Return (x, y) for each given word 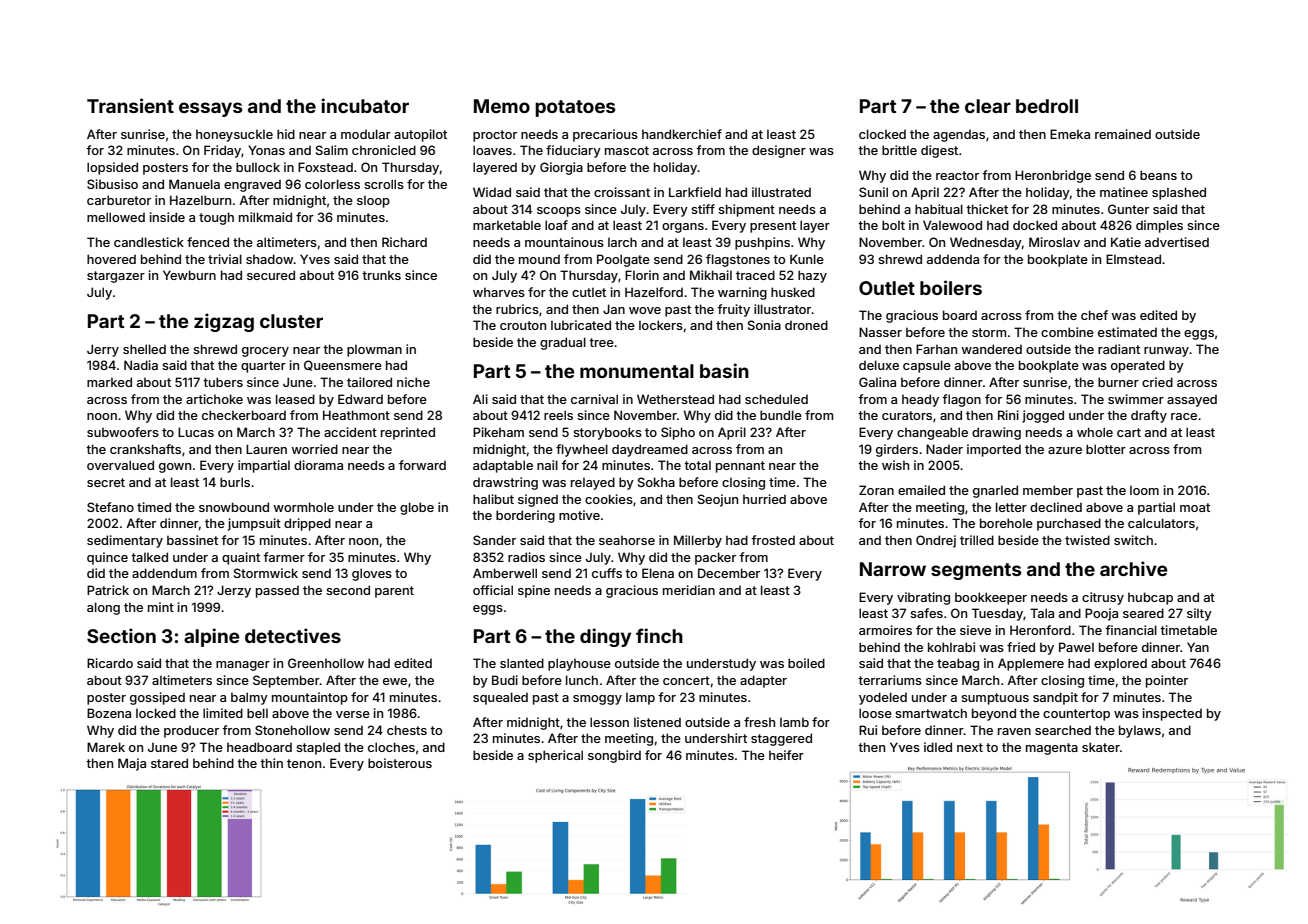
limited (223, 713)
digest (939, 151)
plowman (374, 351)
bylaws (1140, 731)
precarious (605, 135)
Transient (130, 105)
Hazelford (654, 292)
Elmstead (1133, 259)
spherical (555, 756)
